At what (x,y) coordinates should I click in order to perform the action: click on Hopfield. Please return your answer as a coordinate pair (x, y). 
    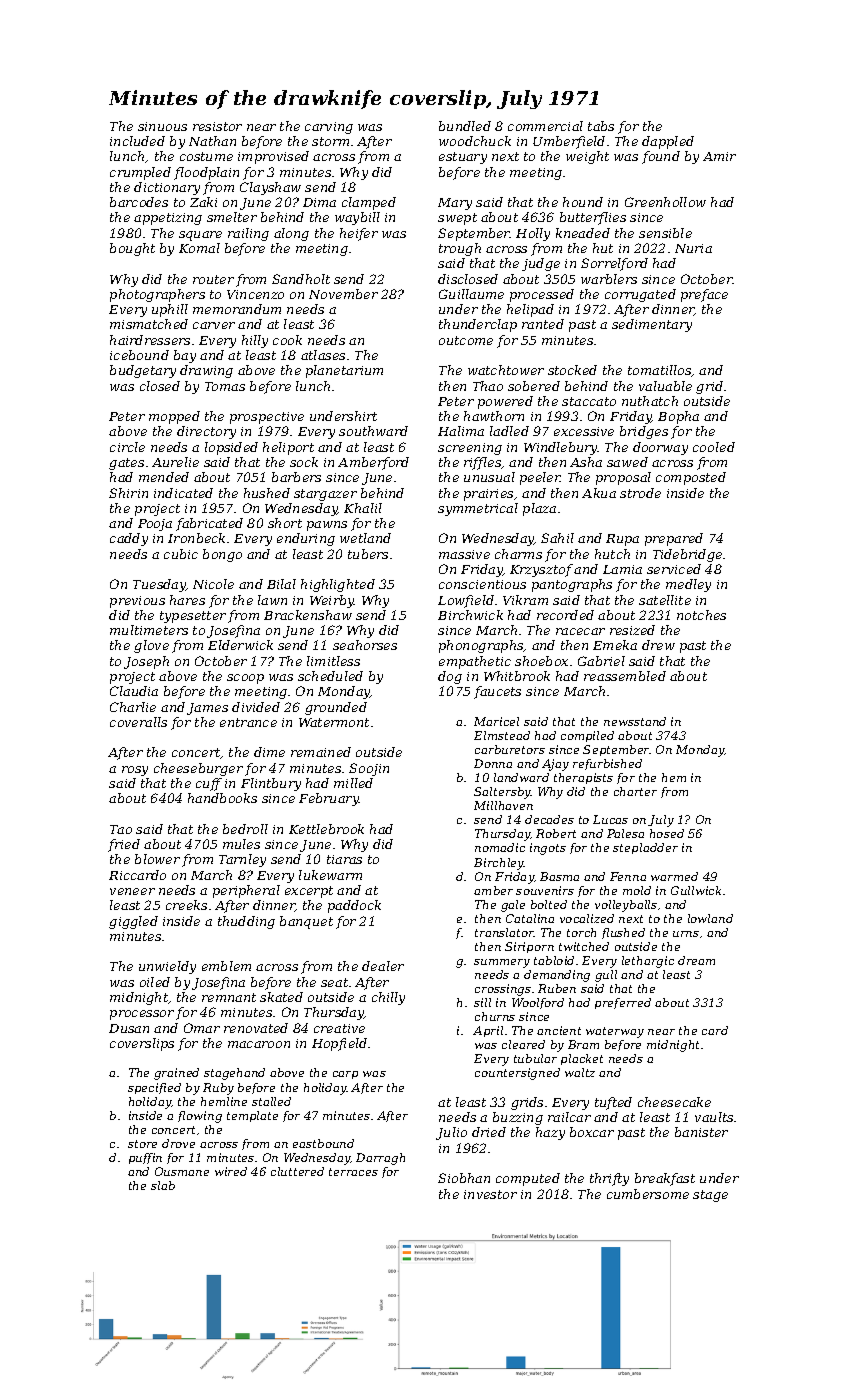
    Looking at the image, I should click on (339, 1044).
